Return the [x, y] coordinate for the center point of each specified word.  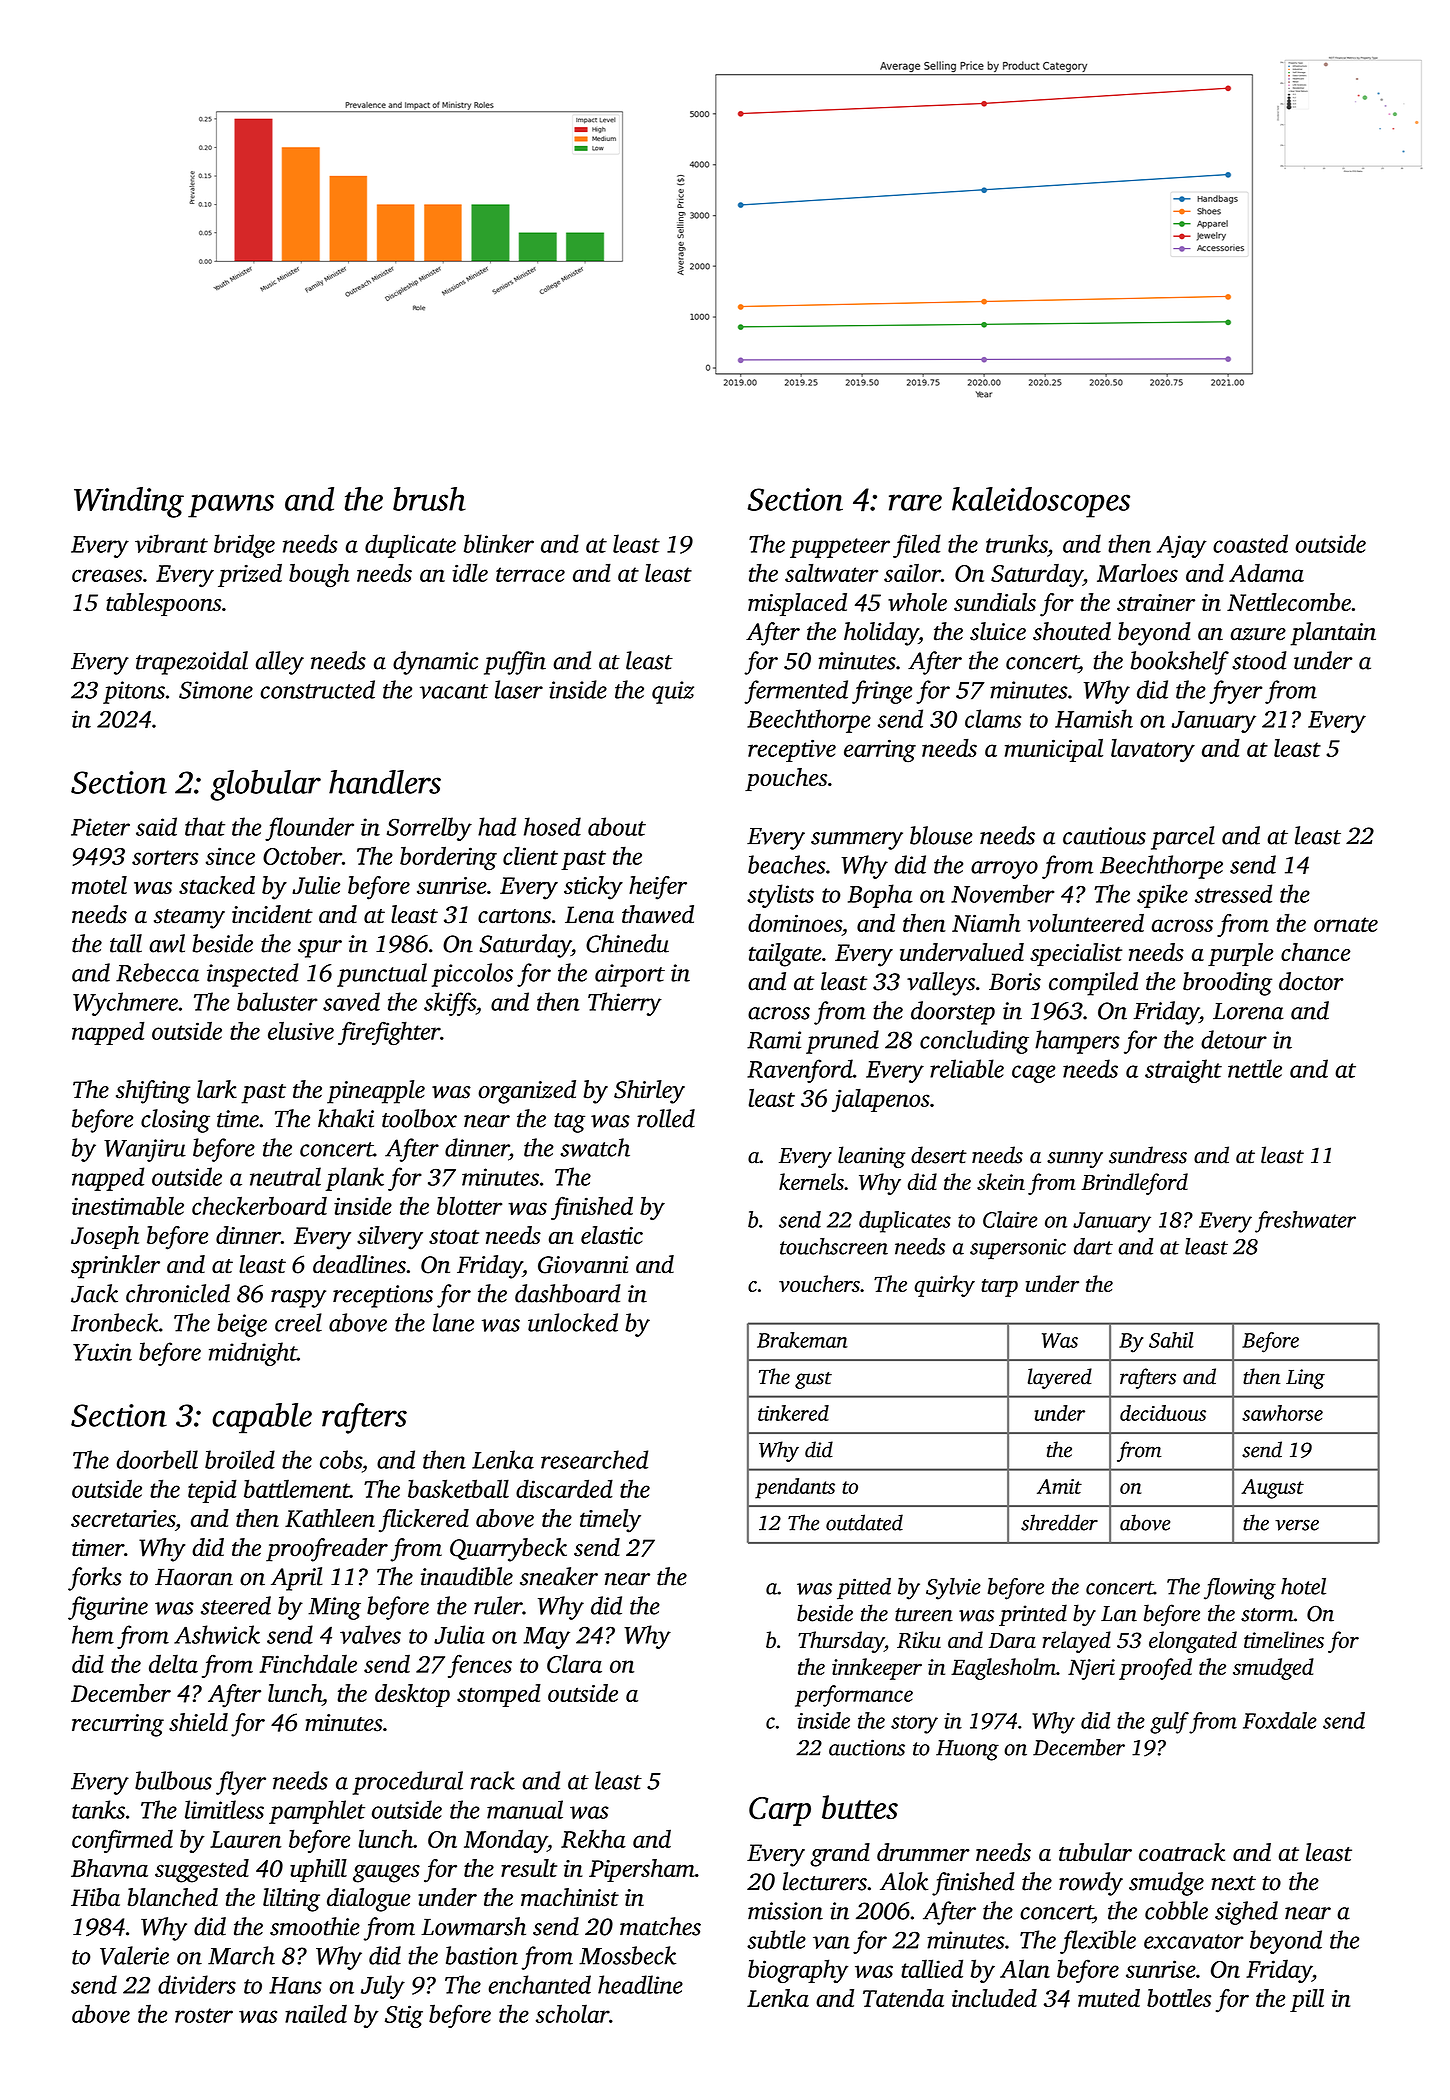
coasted [1250, 543]
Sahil [1171, 1340]
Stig [404, 2016]
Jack [94, 1293]
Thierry [625, 1004]
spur [320, 949]
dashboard [567, 1293]
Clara [574, 1663]
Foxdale [1280, 1720]
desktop [412, 1695]
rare [915, 502]
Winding [129, 502]
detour [1234, 1039]
